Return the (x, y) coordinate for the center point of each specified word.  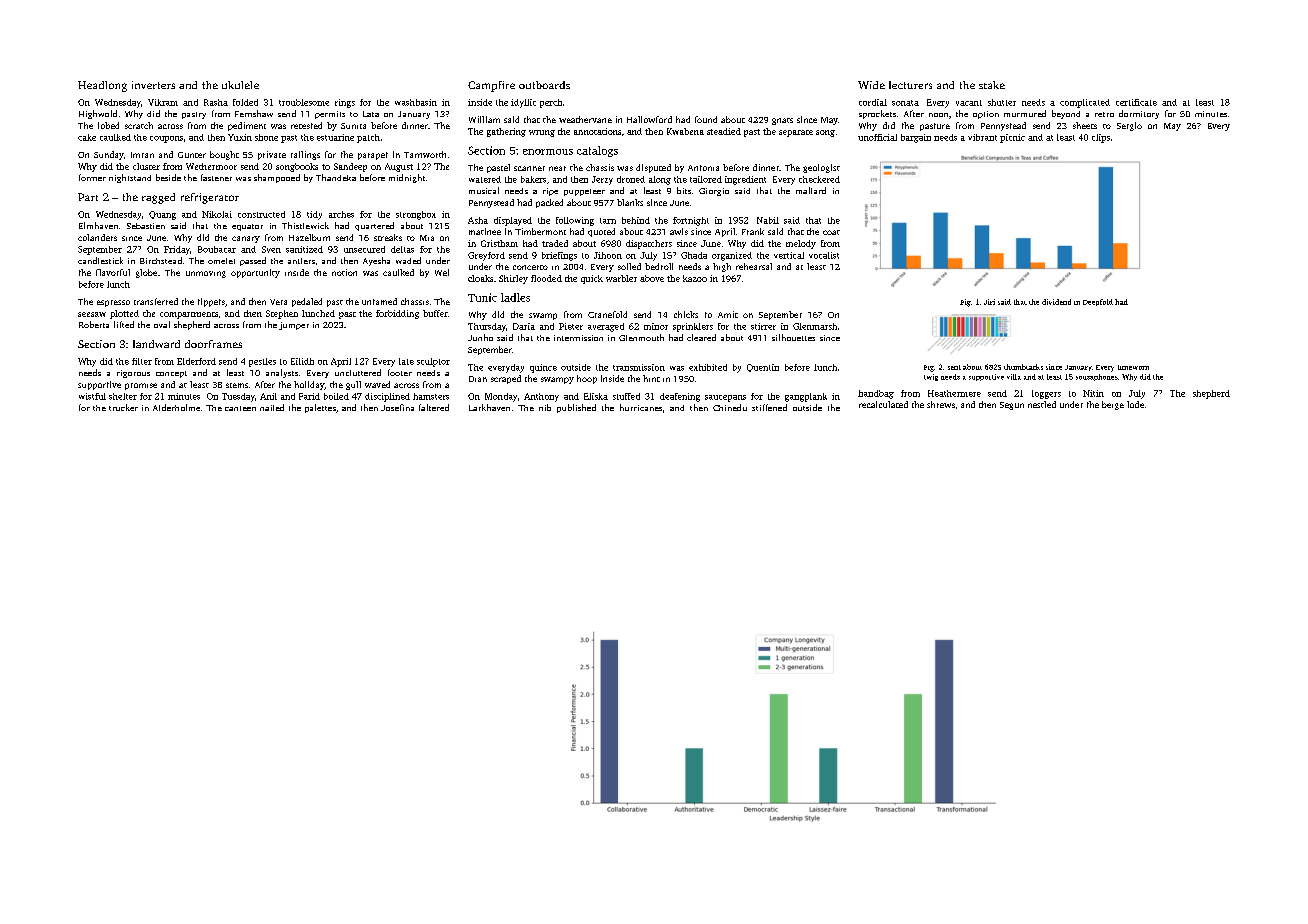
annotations (597, 131)
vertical (789, 255)
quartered (374, 226)
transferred (156, 301)
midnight (407, 178)
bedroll (659, 266)
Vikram (163, 102)
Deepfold (1098, 302)
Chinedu (730, 407)
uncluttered (358, 372)
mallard (811, 190)
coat (831, 232)
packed (549, 203)
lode (1135, 404)
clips (1101, 138)
